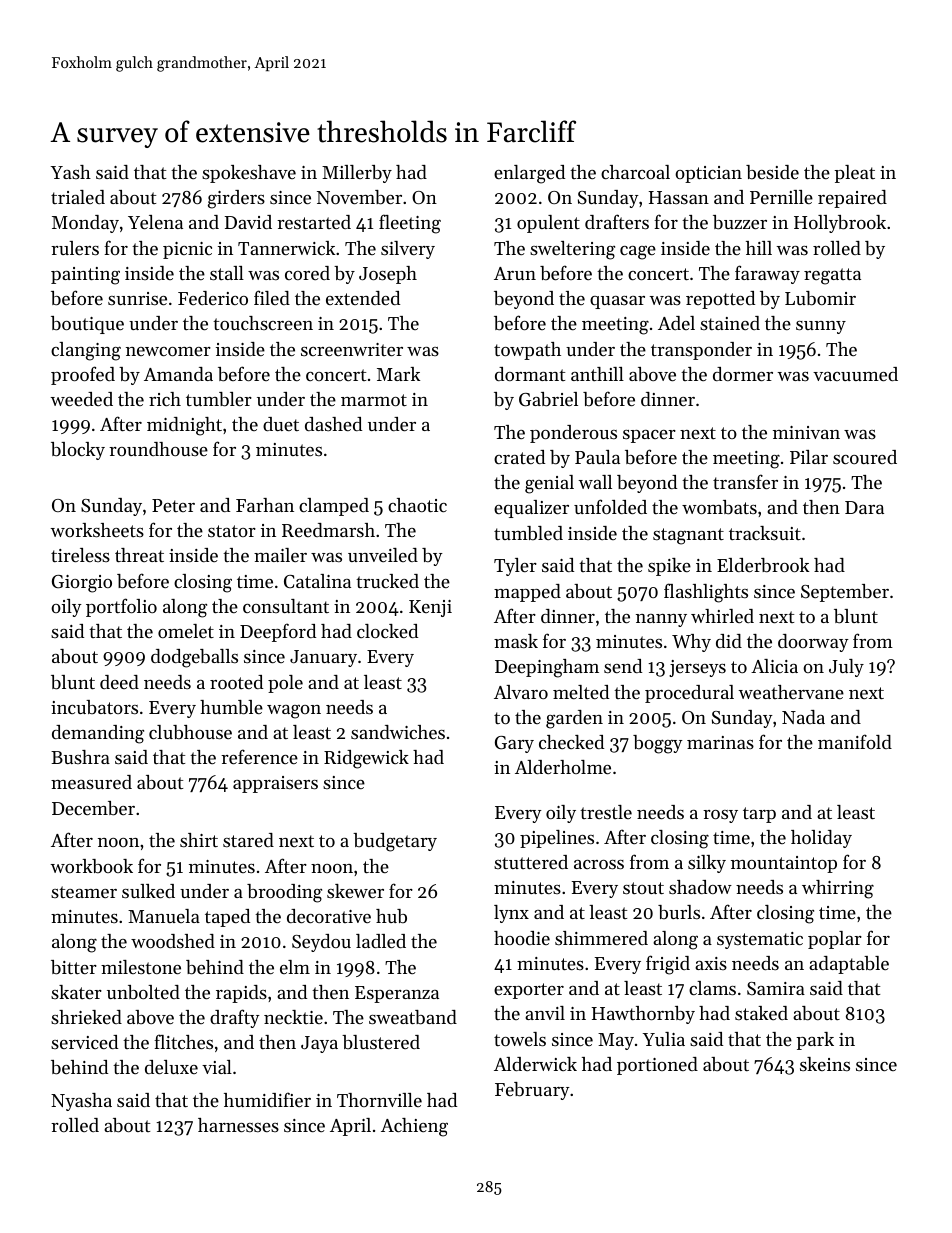 The width and height of the screenshot is (952, 1233). Describe the element at coordinates (171, 1067) in the screenshot. I see `deluxe` at that location.
